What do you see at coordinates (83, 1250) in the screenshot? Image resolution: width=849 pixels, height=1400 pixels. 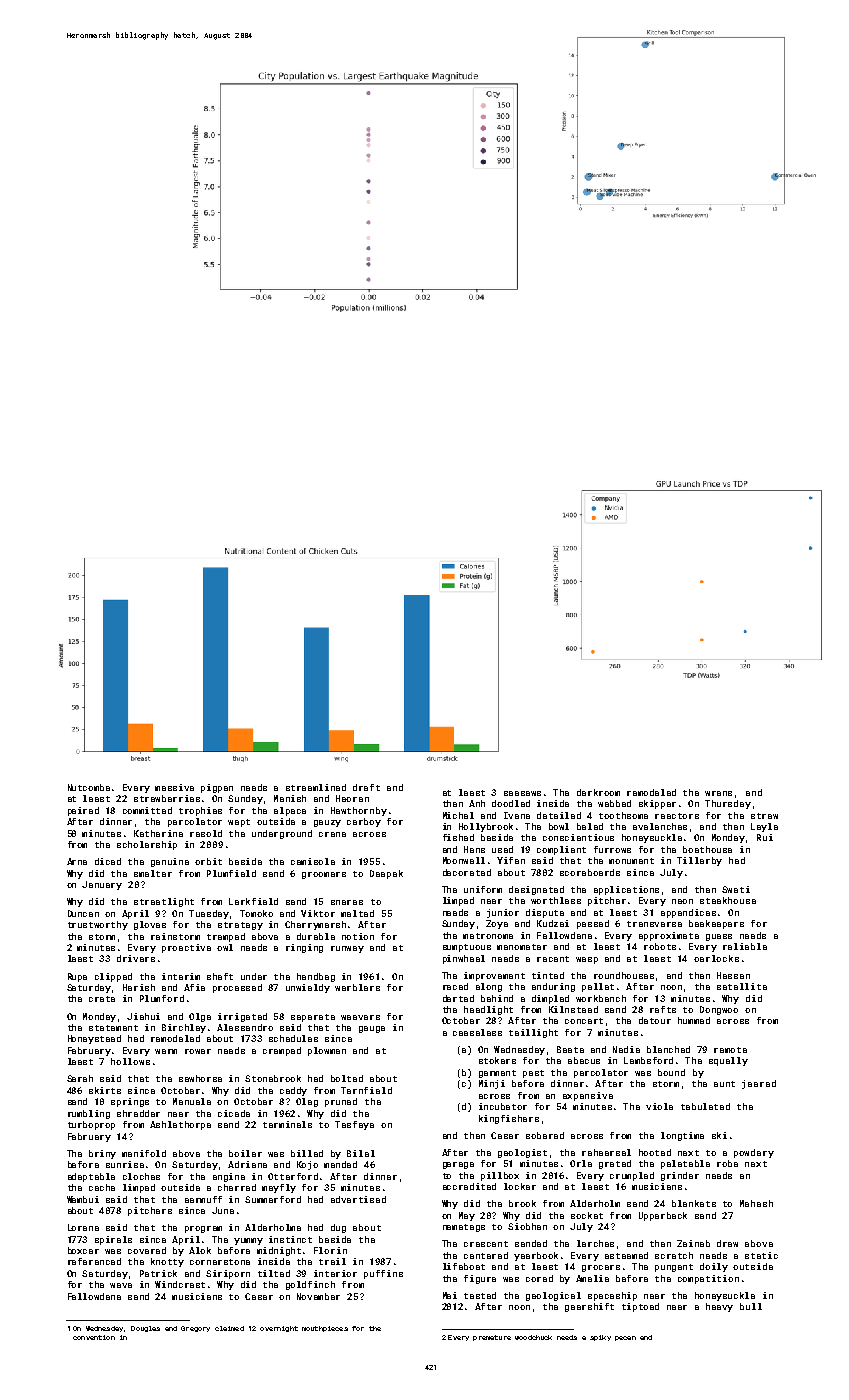 I see `boxcar` at bounding box center [83, 1250].
